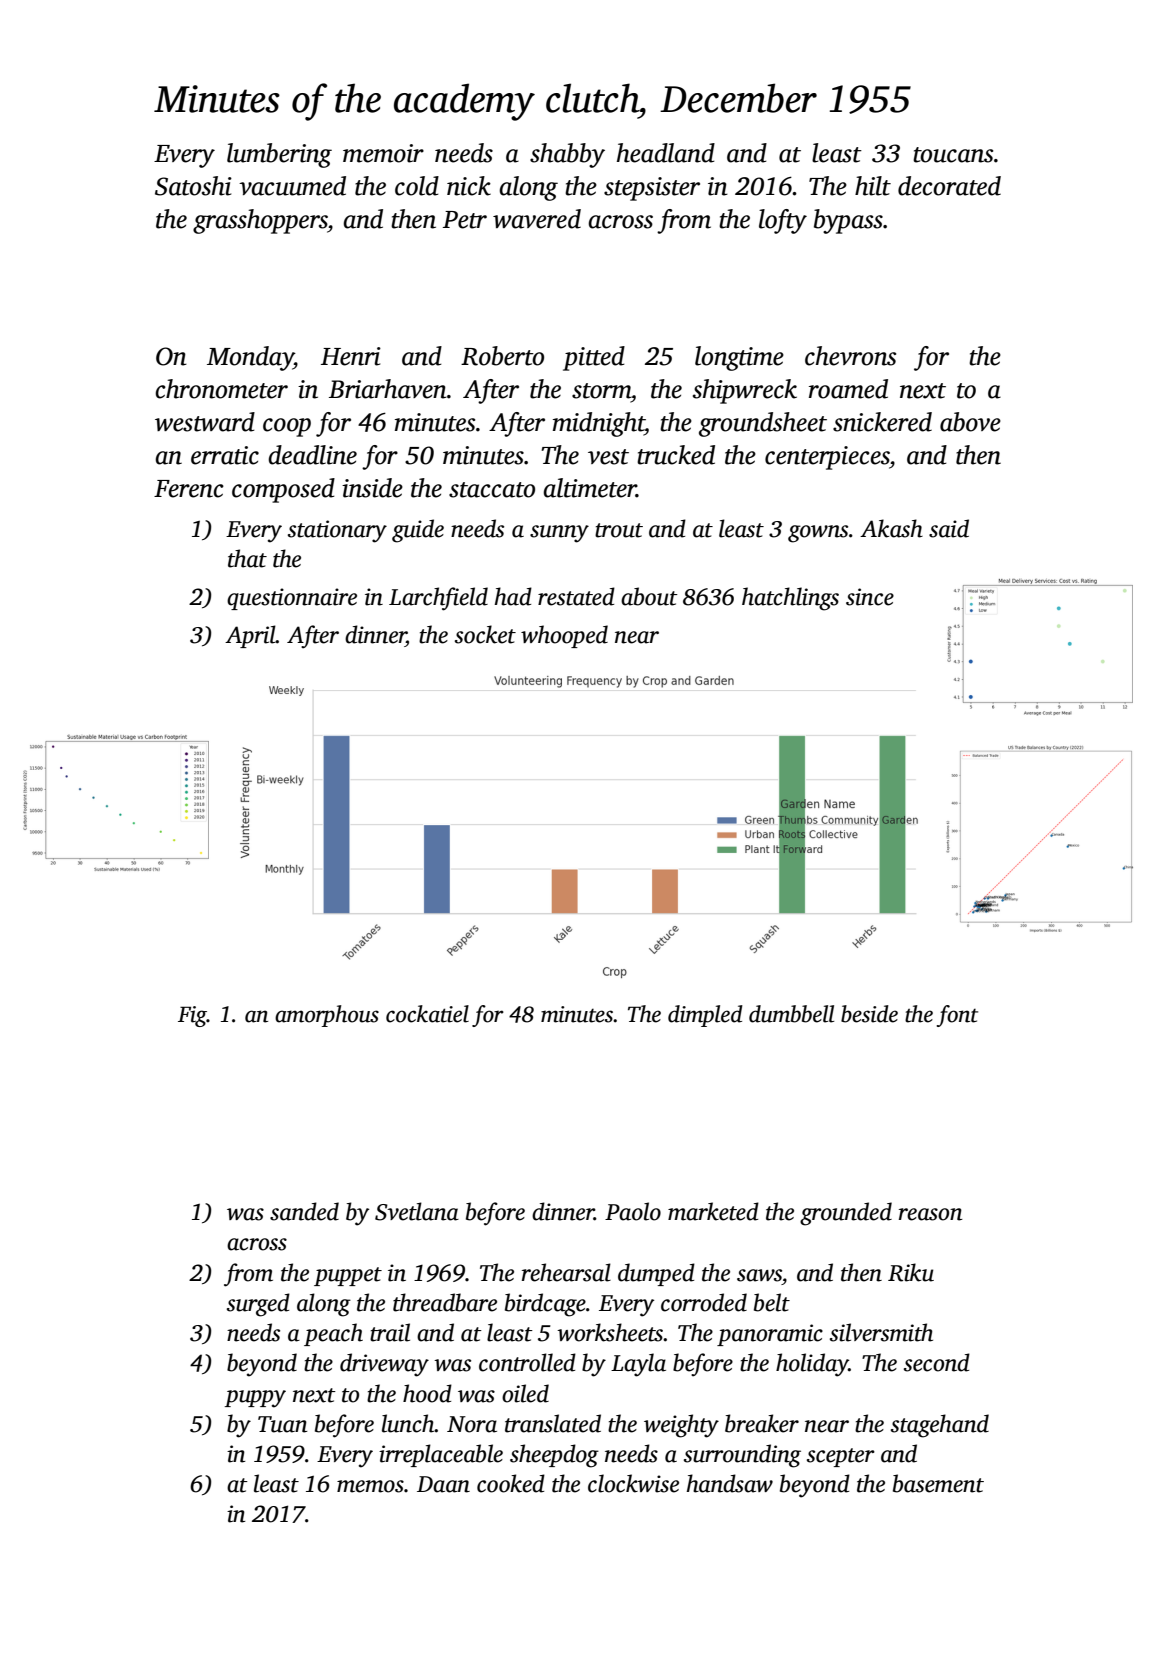 This page has height=1674, width=1156. I want to click on lumbering, so click(279, 155).
